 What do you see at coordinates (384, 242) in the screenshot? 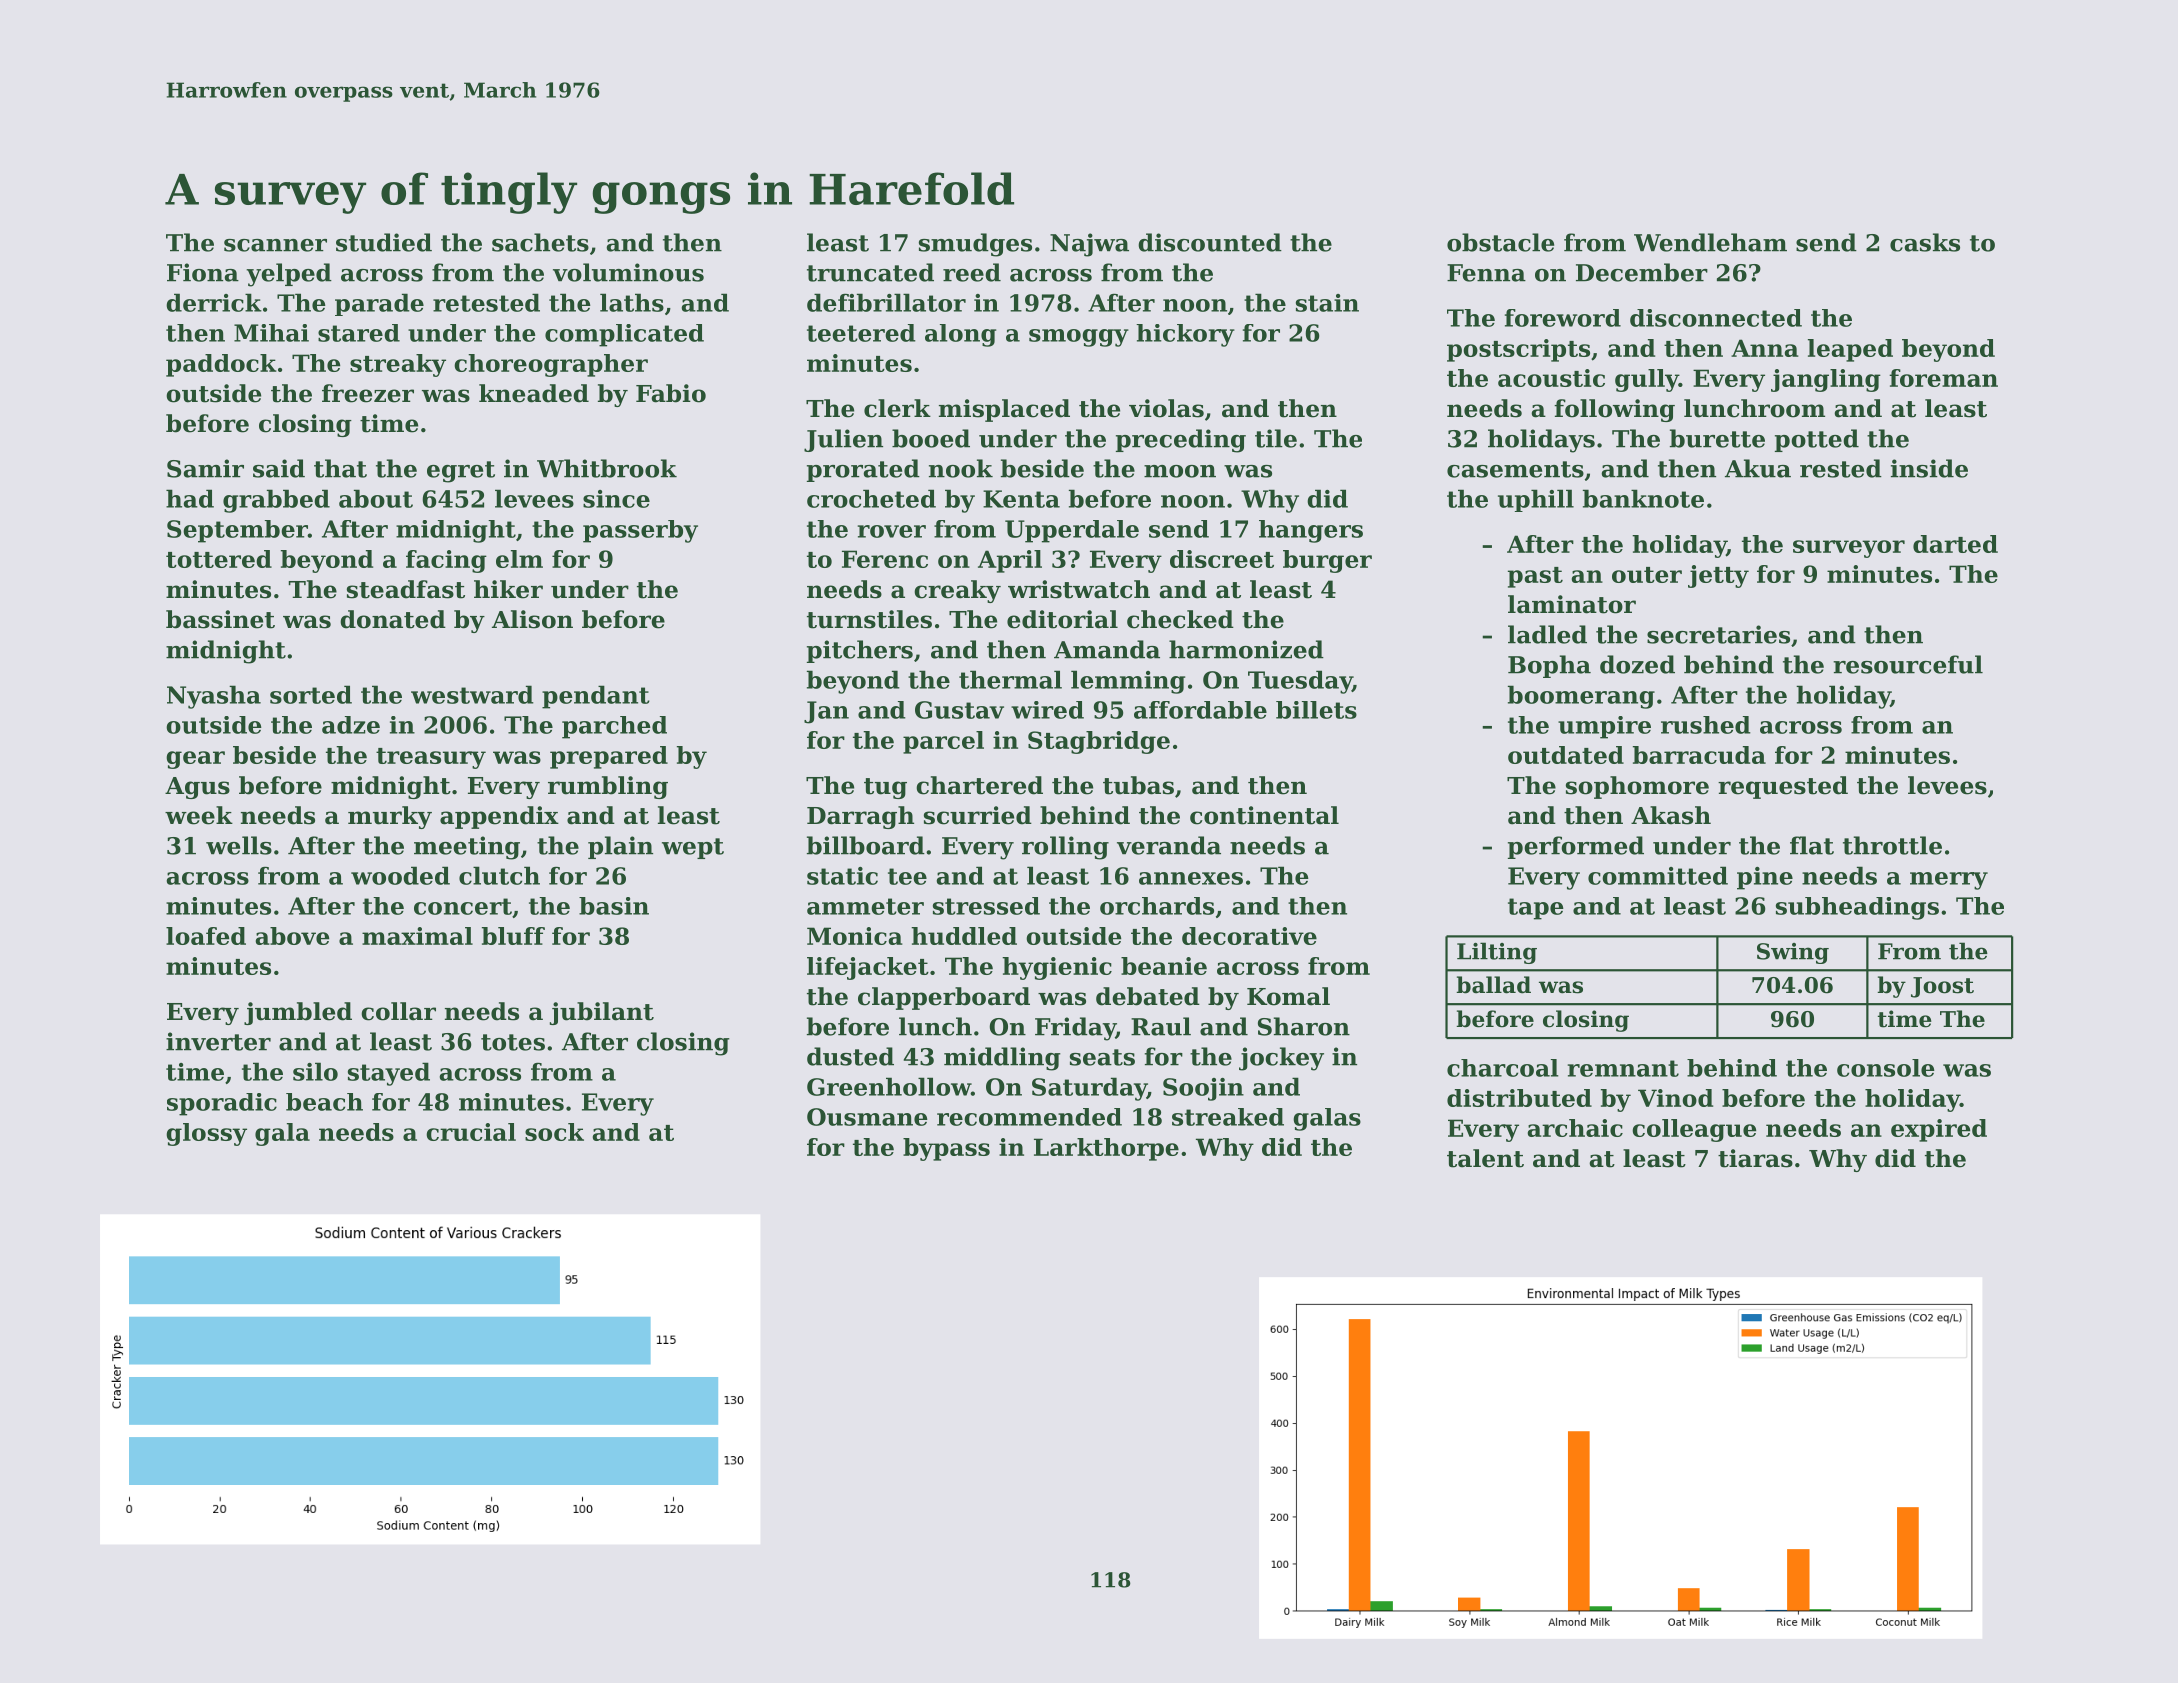
I see `studied` at bounding box center [384, 242].
